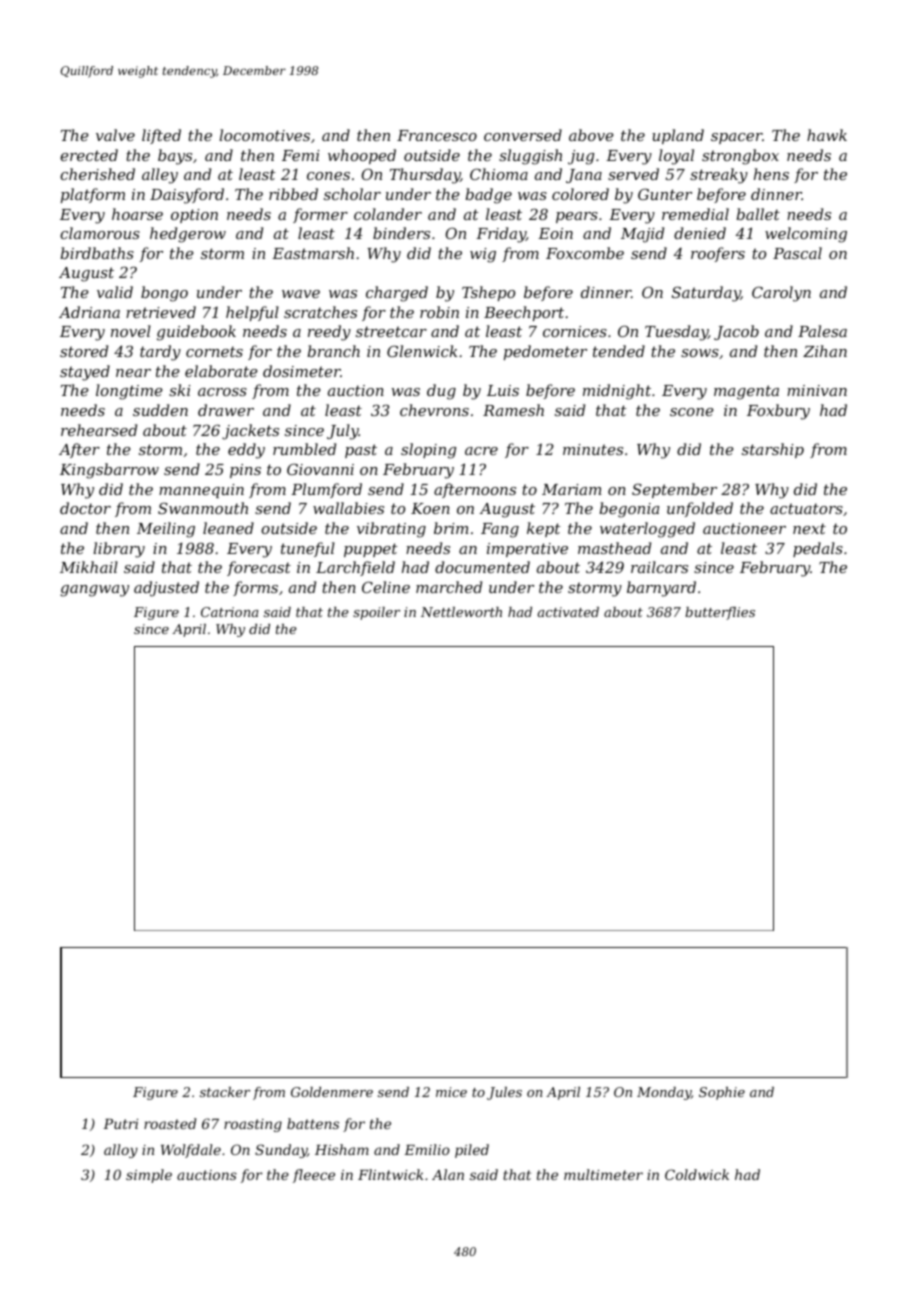 This page has height=1316, width=908. I want to click on Gunter, so click(665, 194).
